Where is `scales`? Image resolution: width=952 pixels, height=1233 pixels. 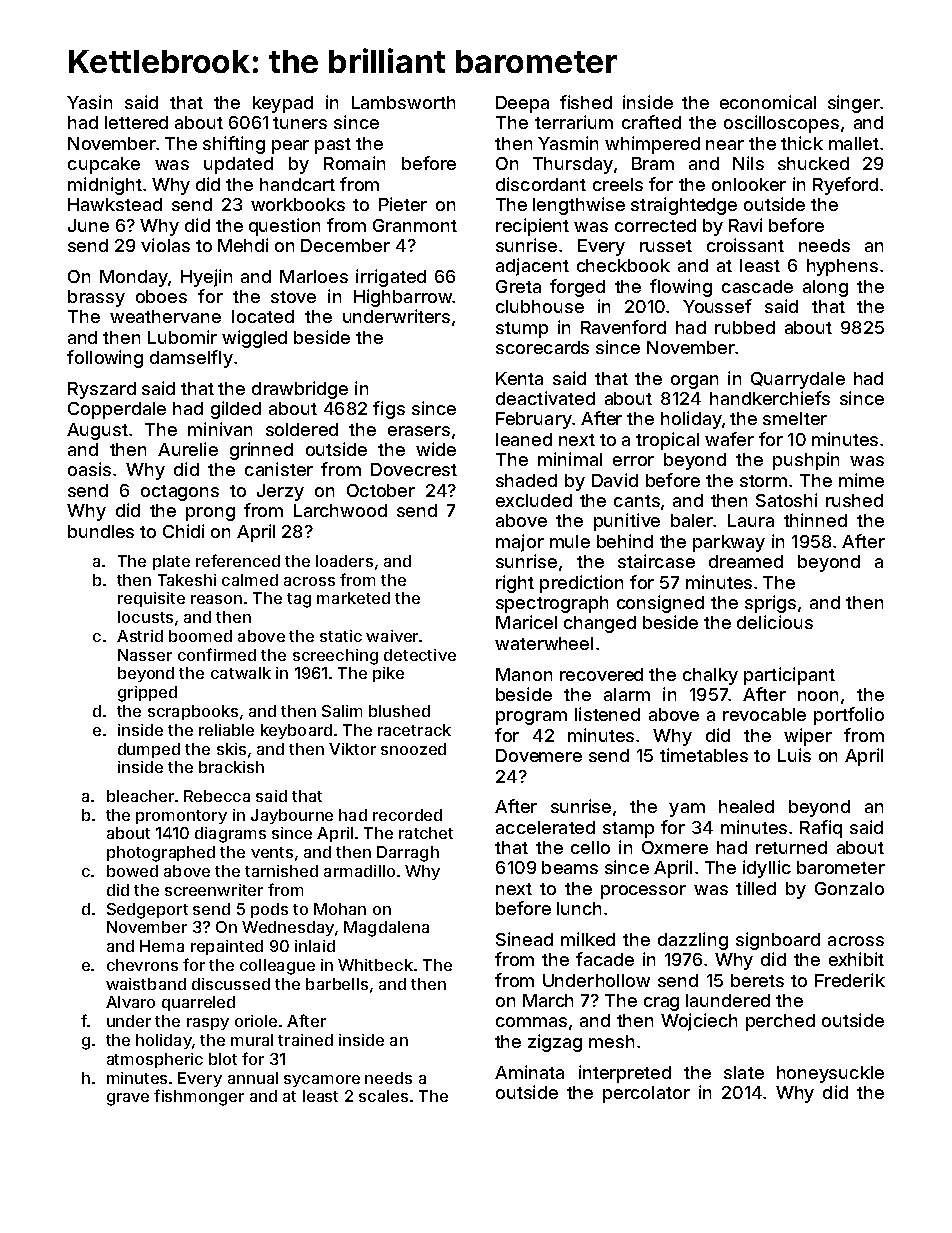
scales is located at coordinates (383, 1096).
